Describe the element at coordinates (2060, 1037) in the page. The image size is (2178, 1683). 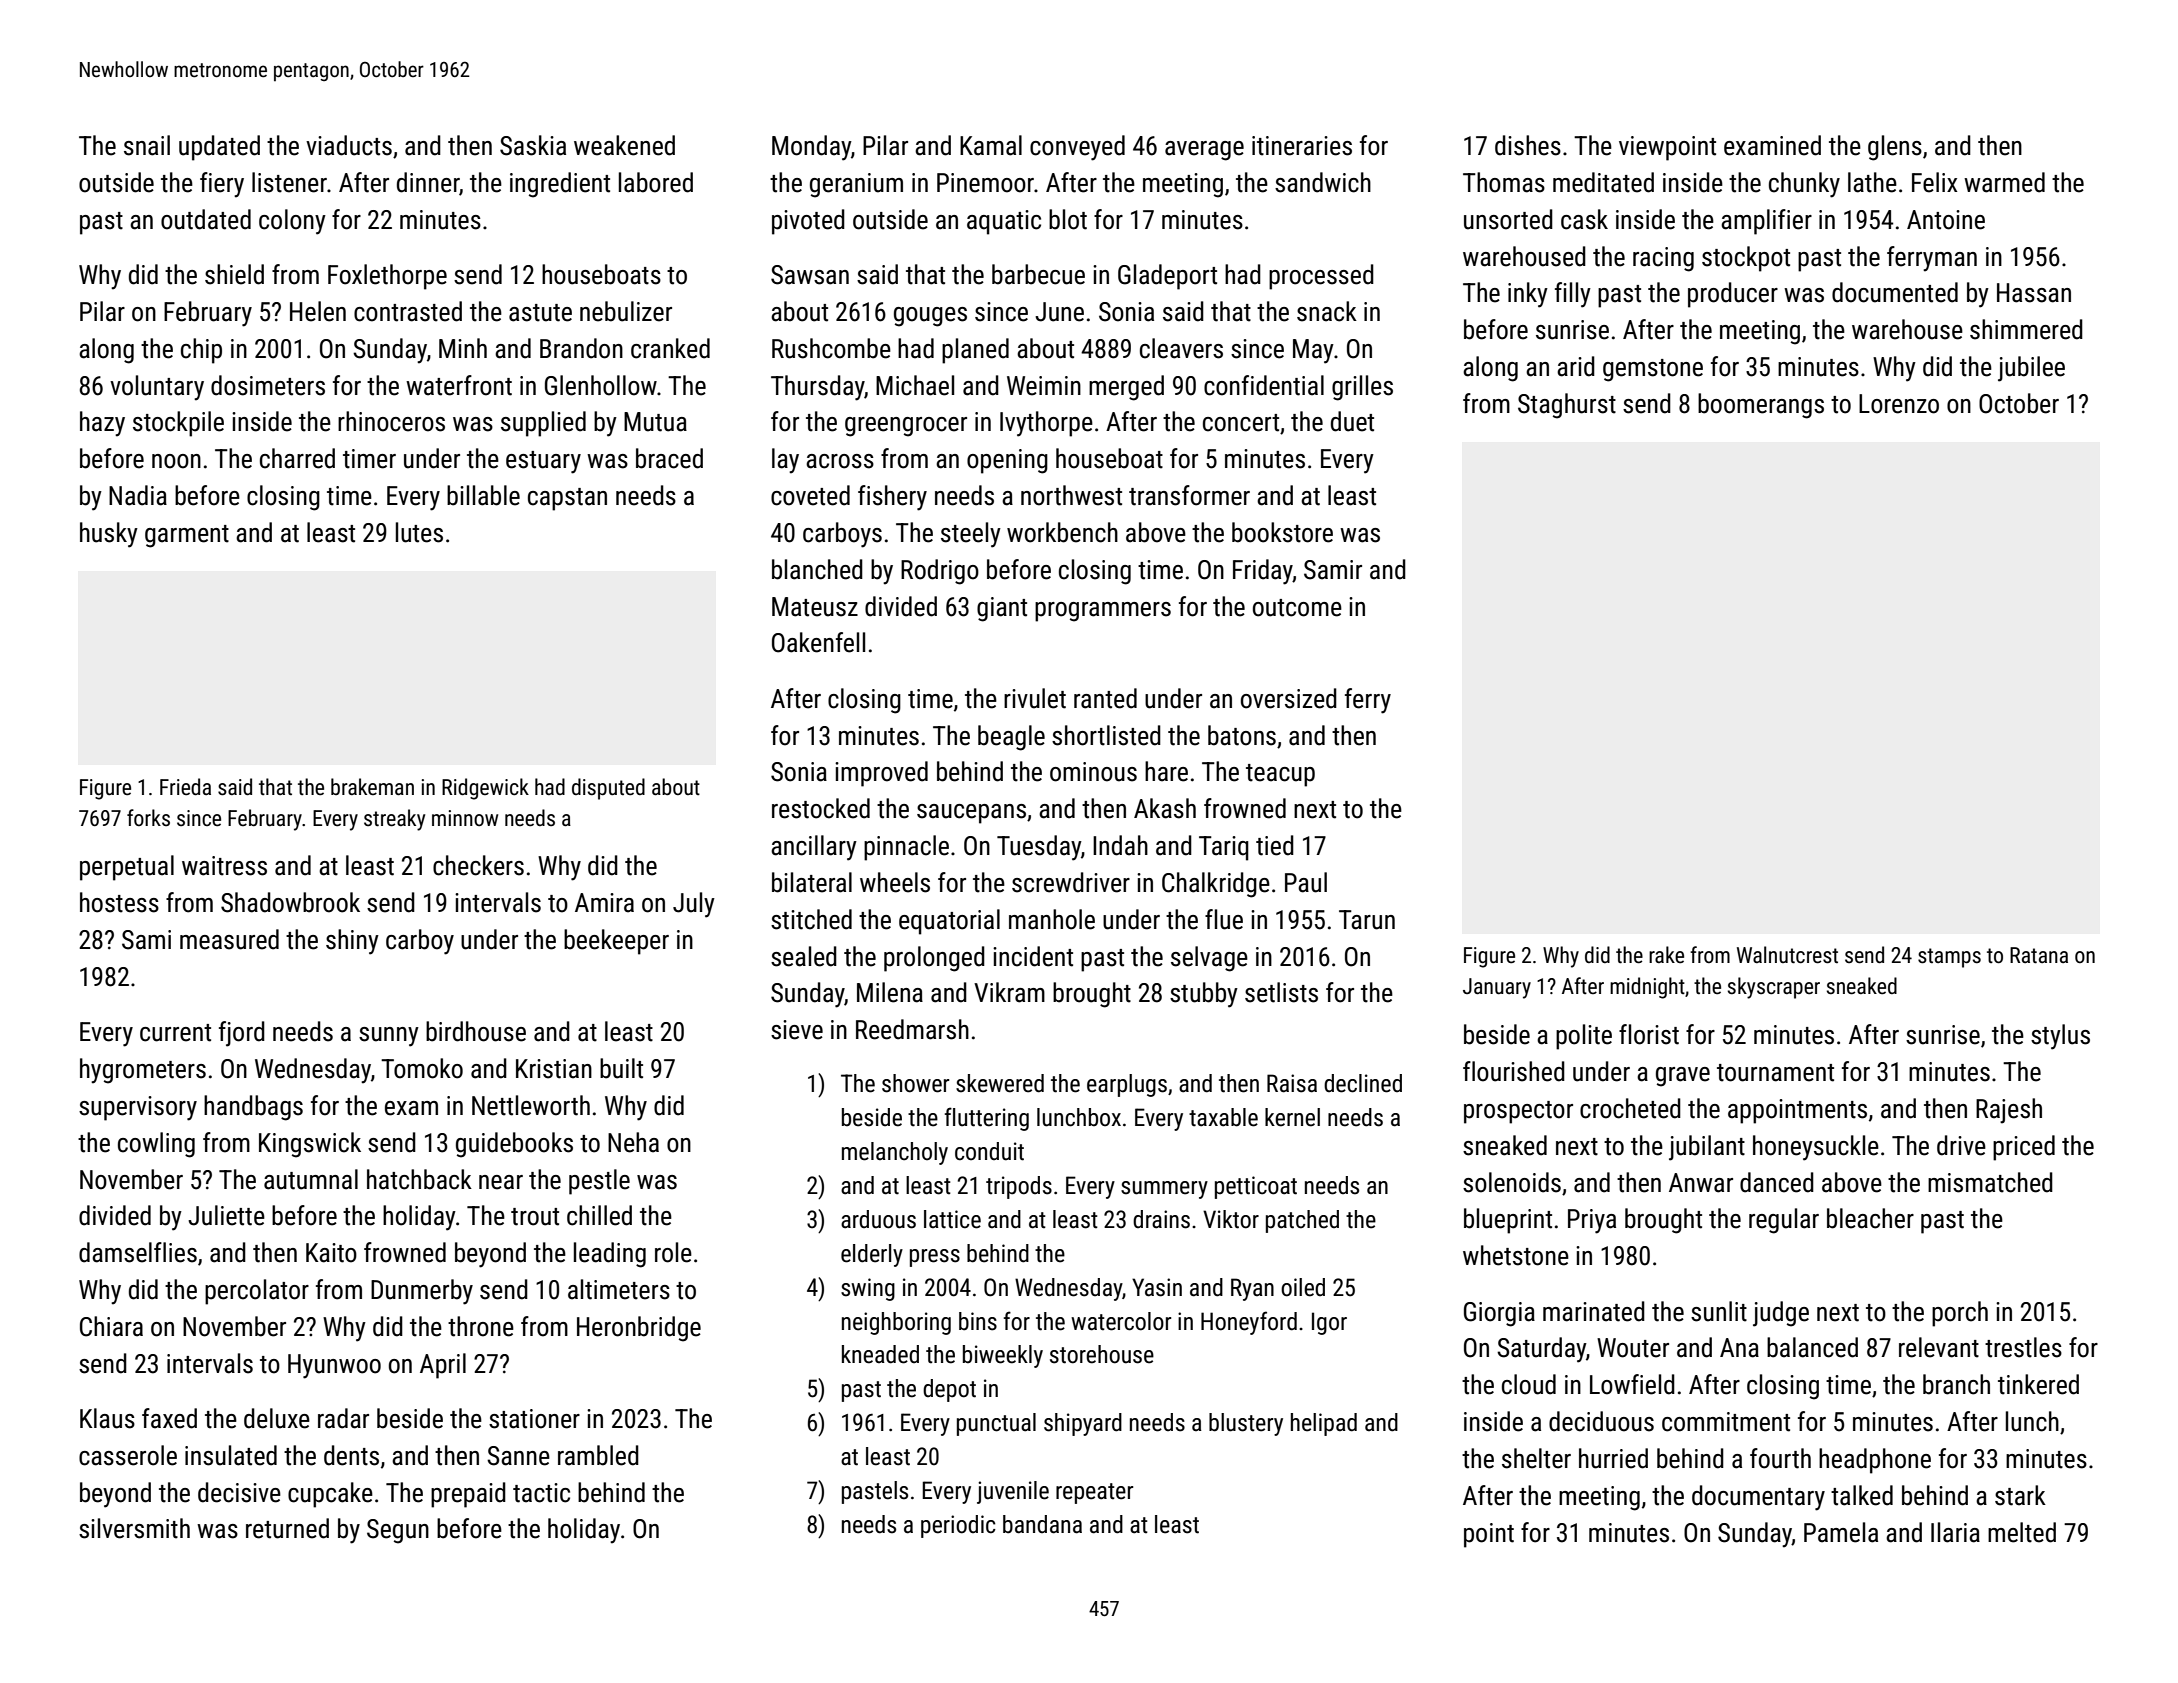
I see `stylus` at that location.
